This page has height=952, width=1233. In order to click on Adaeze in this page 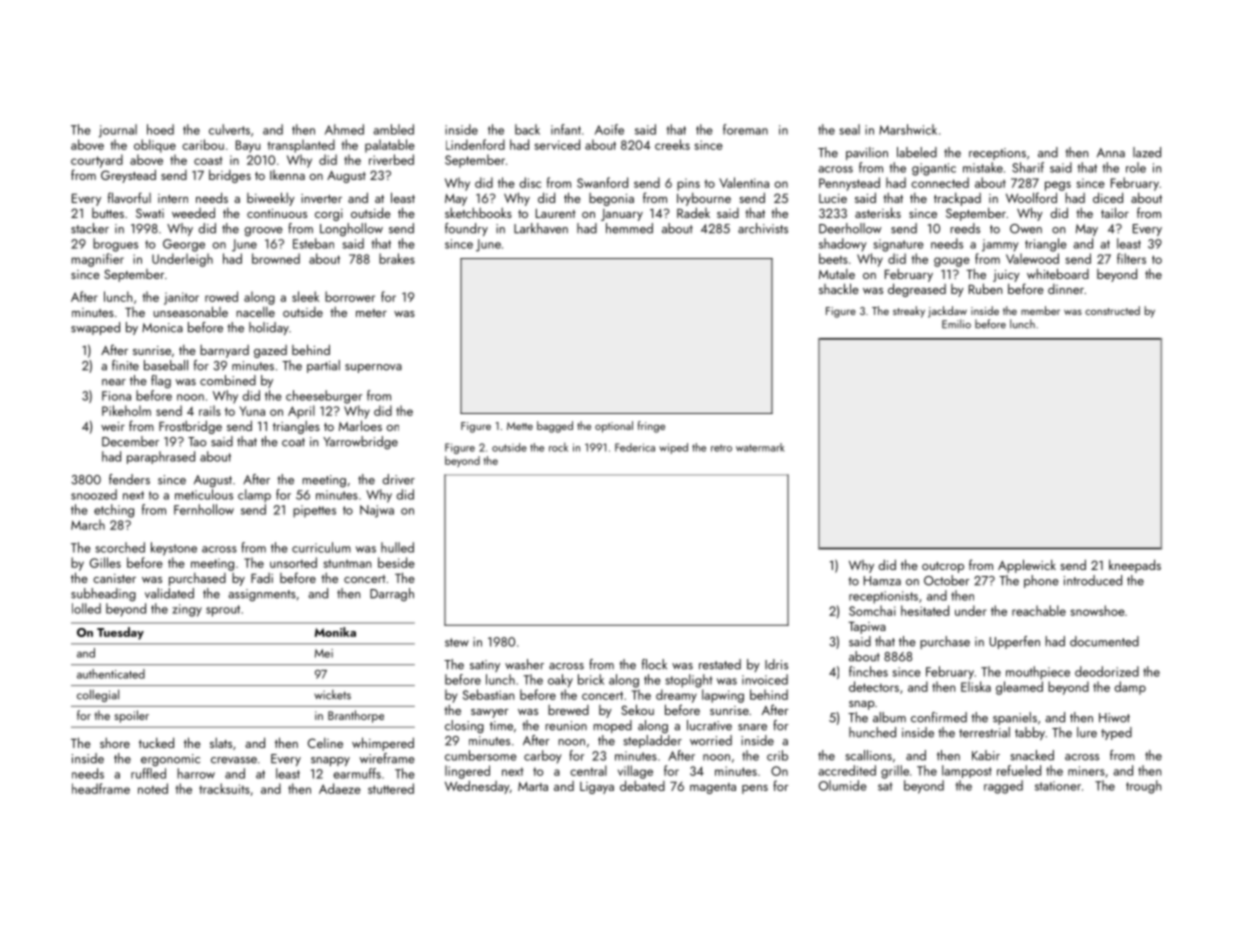, I will do `click(340, 788)`.
